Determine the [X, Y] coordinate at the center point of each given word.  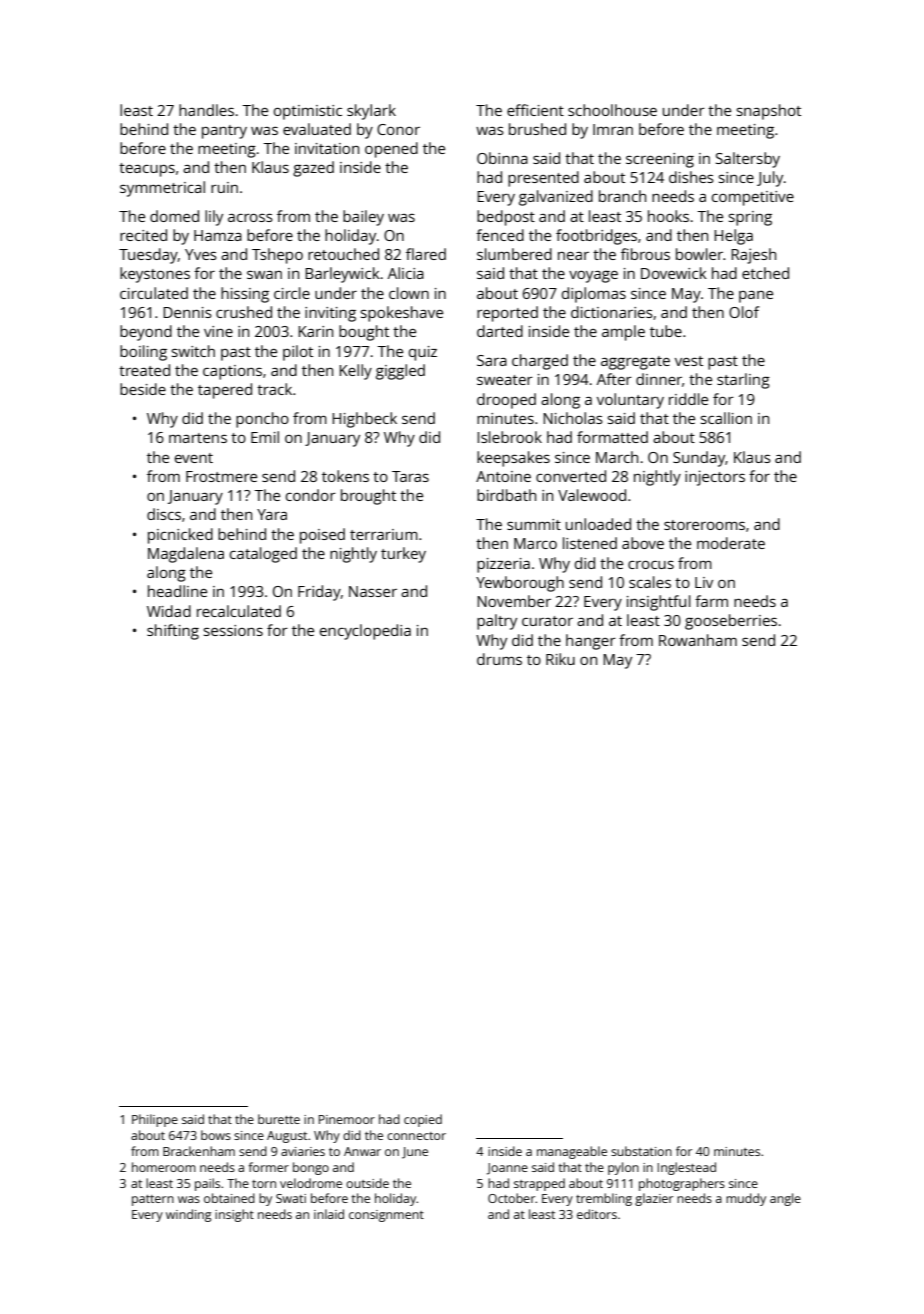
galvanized [556, 198]
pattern [153, 1200]
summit [534, 524]
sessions [233, 630]
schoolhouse [612, 110]
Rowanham [698, 640]
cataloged [263, 555]
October [511, 1198]
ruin [224, 187]
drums [499, 659]
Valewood [592, 495]
